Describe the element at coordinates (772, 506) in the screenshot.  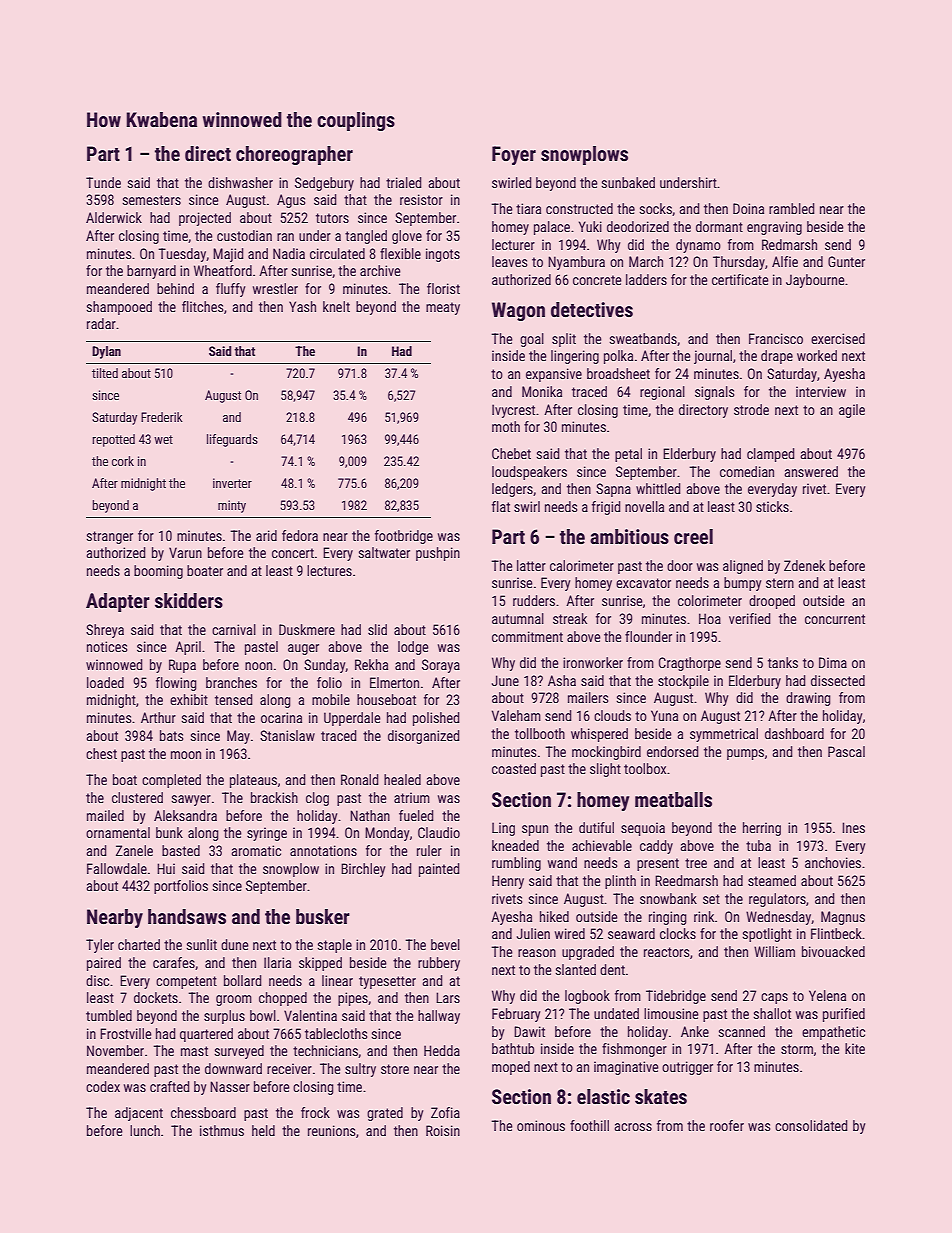
I see `sticks` at that location.
